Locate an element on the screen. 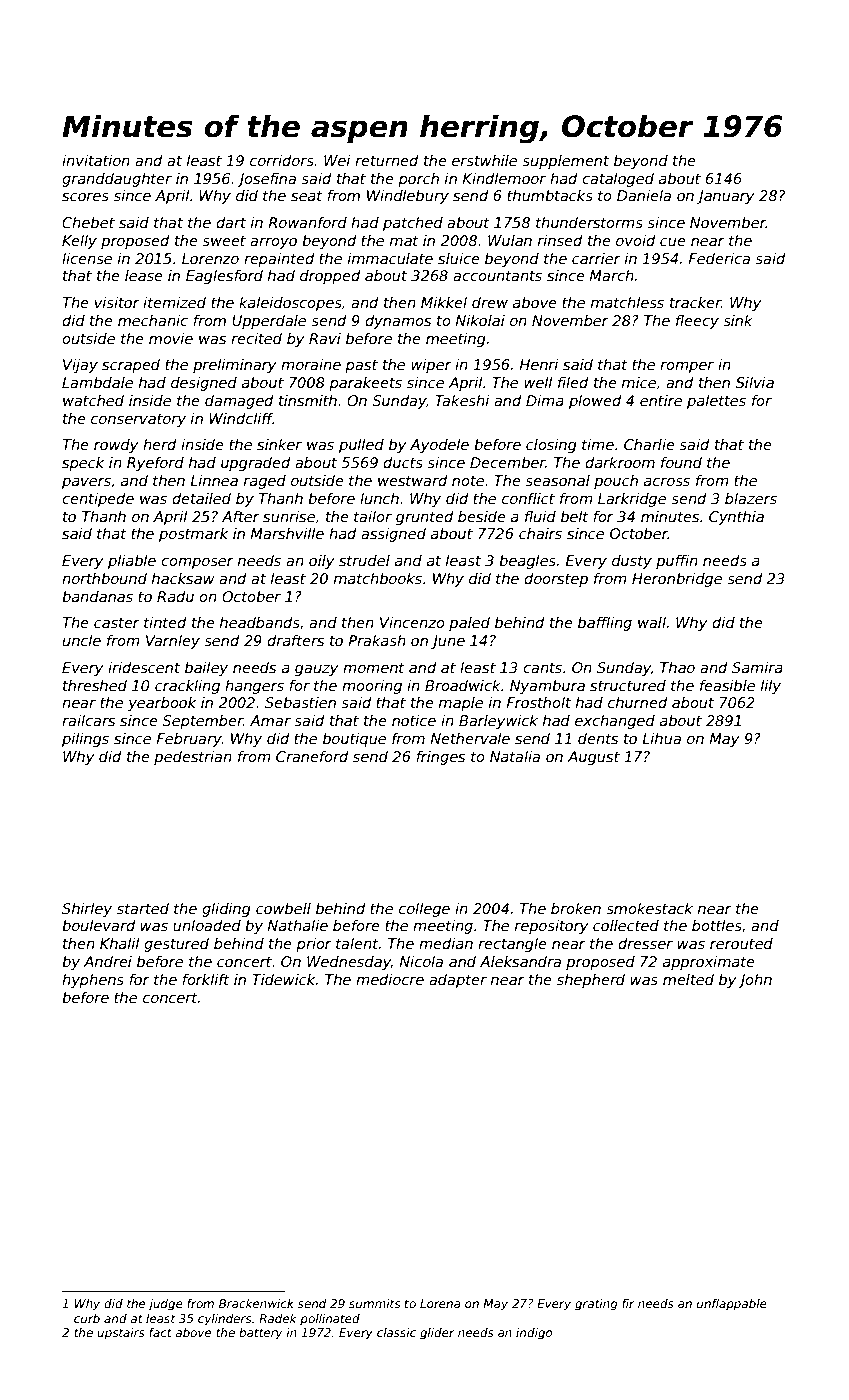 The image size is (849, 1400). started is located at coordinates (143, 908).
